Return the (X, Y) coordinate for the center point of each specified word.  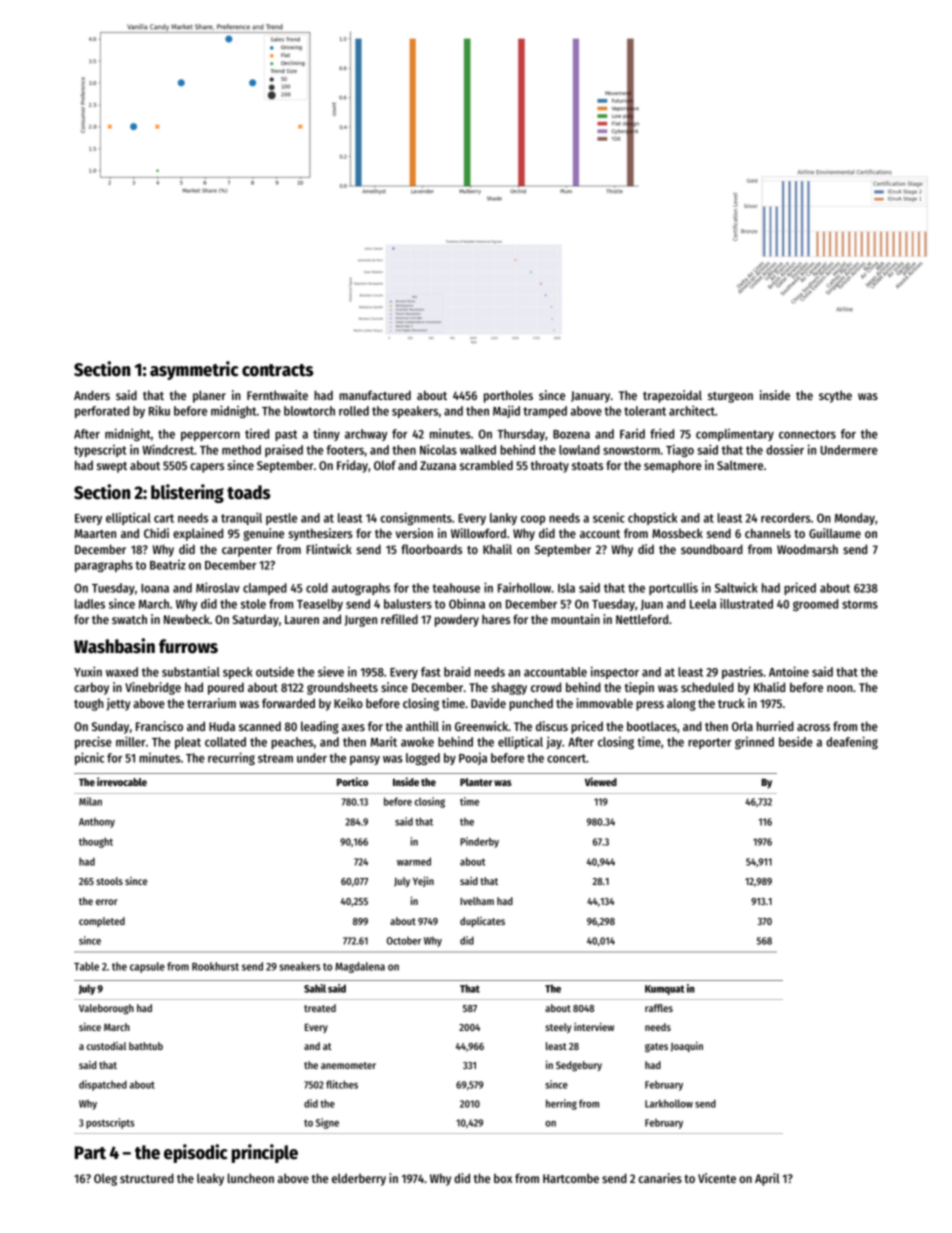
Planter (476, 782)
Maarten (95, 533)
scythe (835, 396)
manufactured (375, 395)
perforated (102, 412)
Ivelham (477, 901)
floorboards (431, 549)
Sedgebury (579, 1066)
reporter (709, 743)
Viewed (601, 781)
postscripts (110, 1123)
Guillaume (835, 533)
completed (102, 922)
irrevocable (122, 781)
